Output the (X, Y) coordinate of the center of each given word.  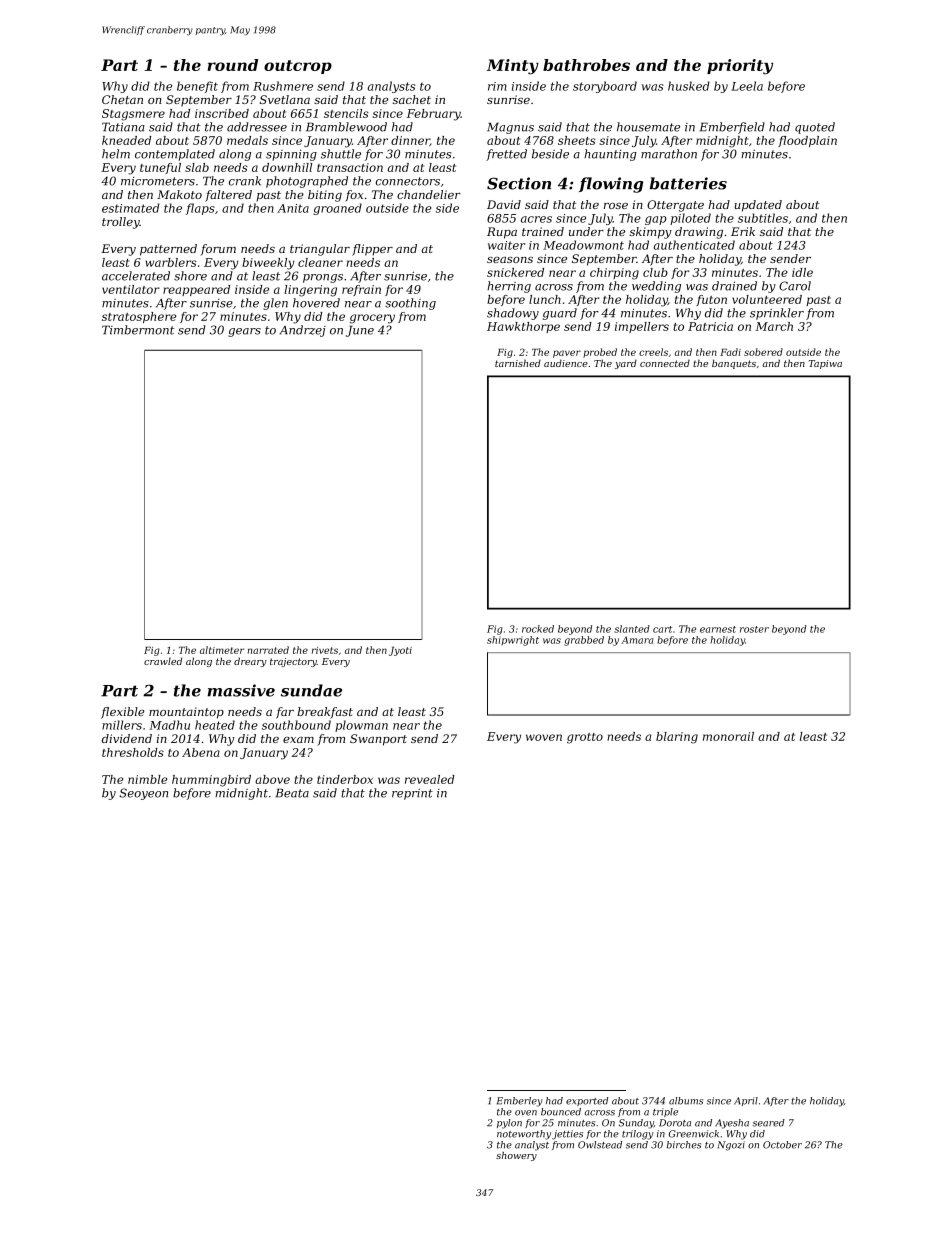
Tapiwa (825, 364)
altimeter (222, 650)
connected (665, 363)
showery (516, 1156)
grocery (372, 319)
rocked (538, 629)
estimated (131, 208)
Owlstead (600, 1145)
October (782, 1145)
